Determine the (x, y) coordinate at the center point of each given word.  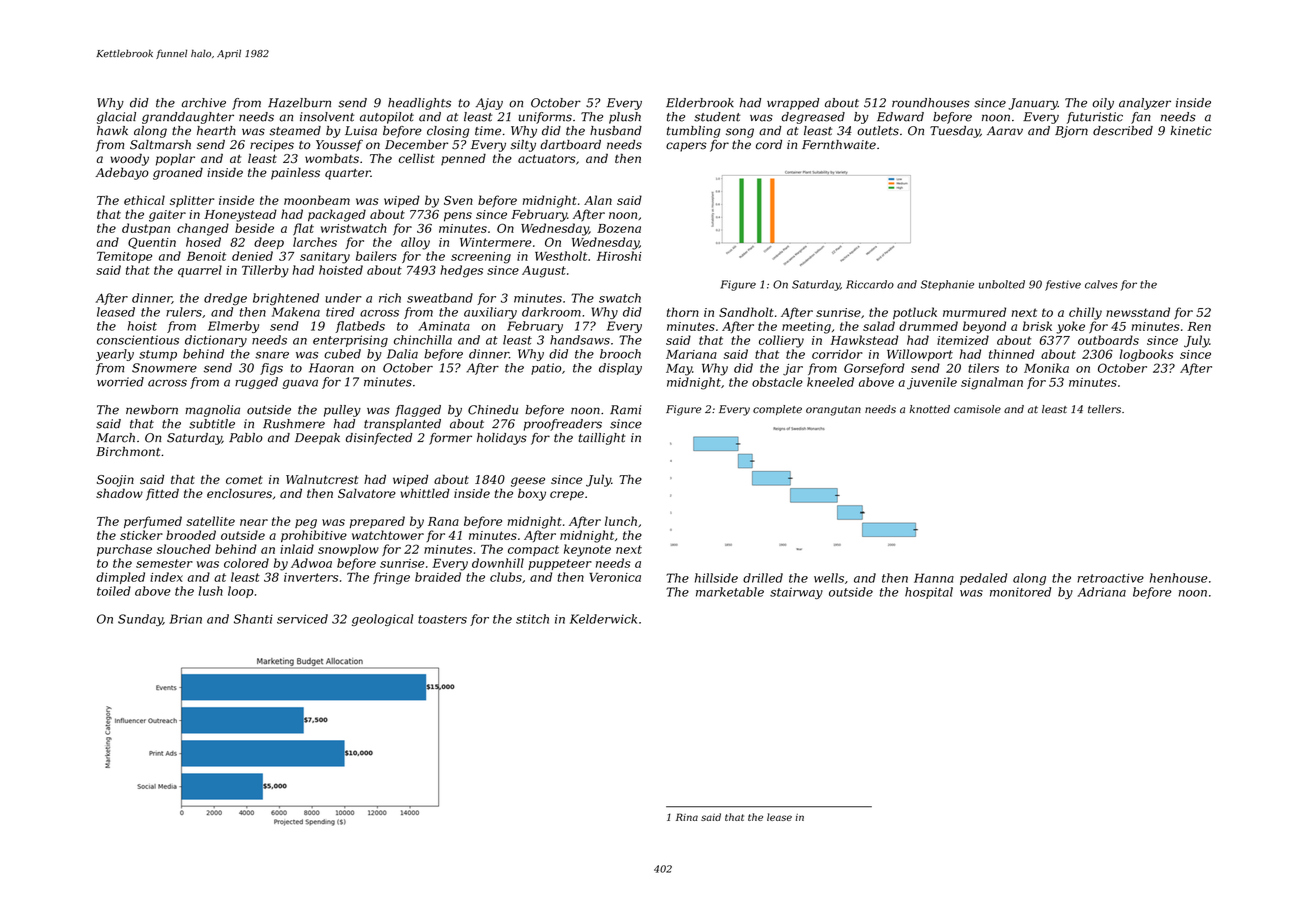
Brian (185, 619)
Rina (687, 817)
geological (382, 620)
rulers (184, 312)
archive (203, 103)
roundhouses (931, 103)
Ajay (489, 104)
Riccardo (870, 284)
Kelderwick (603, 619)
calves (1101, 284)
